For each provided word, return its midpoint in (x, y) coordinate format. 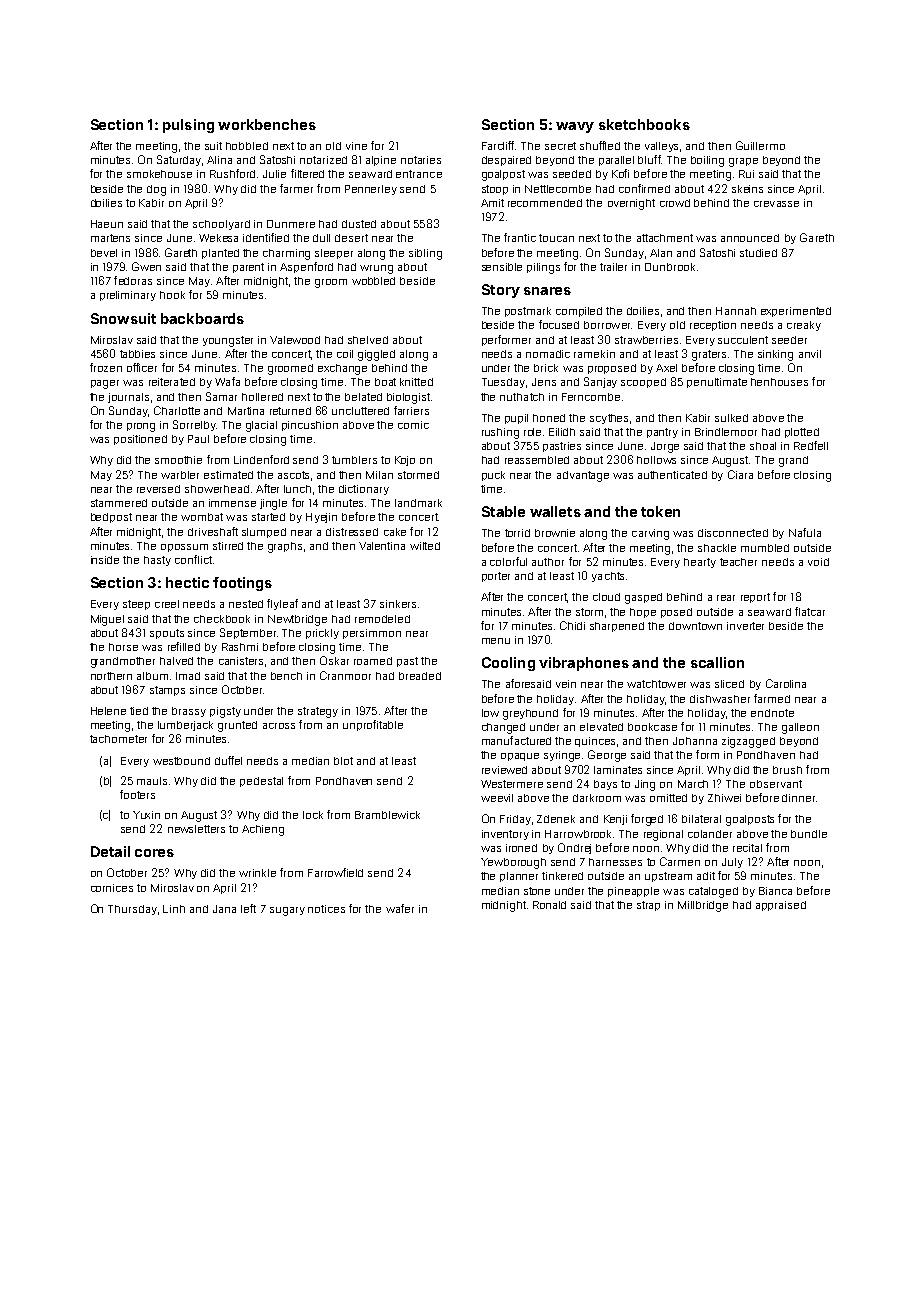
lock (313, 815)
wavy (575, 127)
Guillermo (760, 145)
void (818, 562)
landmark (418, 503)
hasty (157, 561)
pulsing (188, 126)
